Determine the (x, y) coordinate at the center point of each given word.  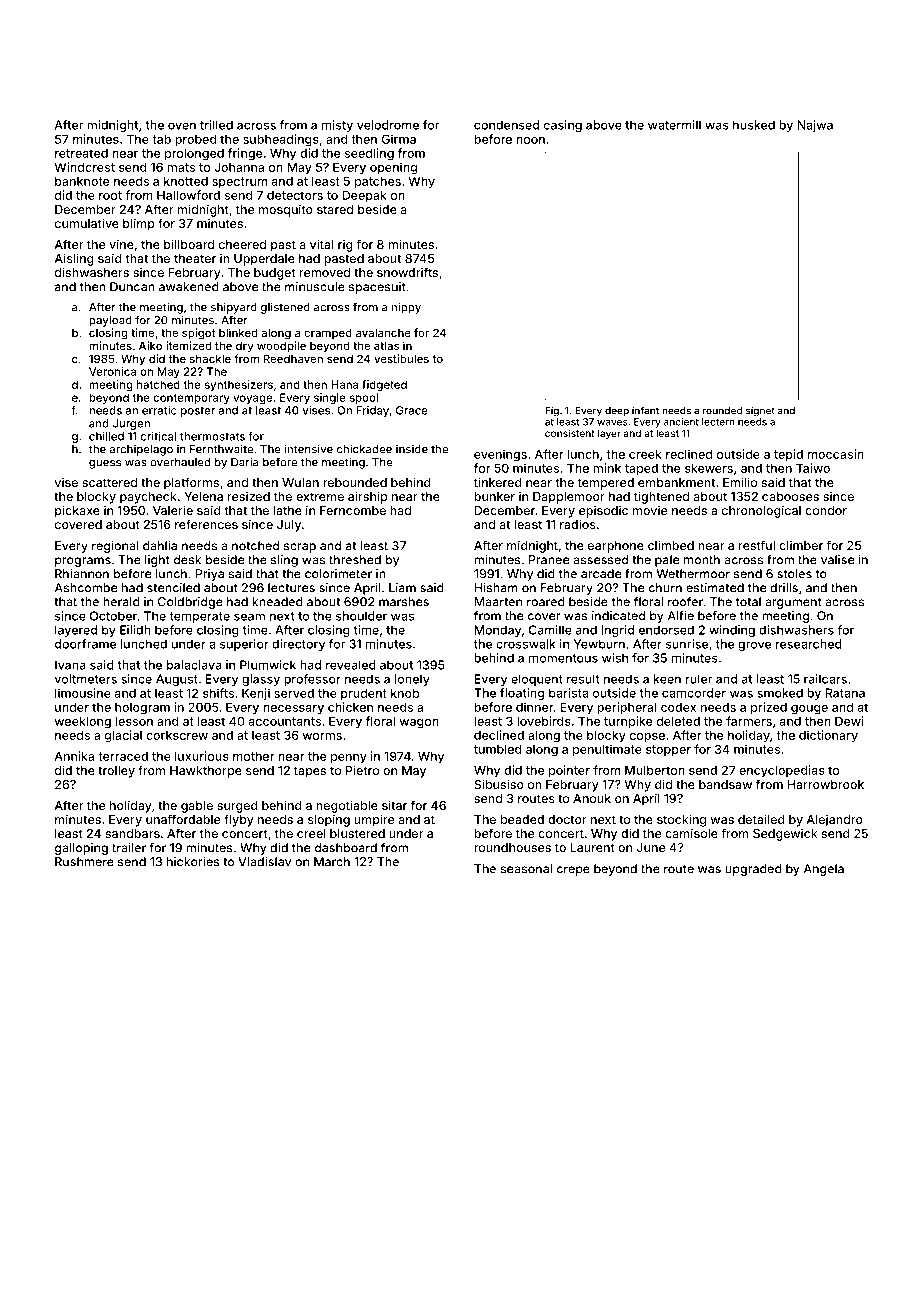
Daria (244, 462)
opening (393, 168)
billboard (189, 244)
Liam (402, 588)
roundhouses (512, 847)
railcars (825, 679)
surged (237, 807)
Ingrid (617, 631)
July (289, 526)
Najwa (815, 126)
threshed (355, 560)
